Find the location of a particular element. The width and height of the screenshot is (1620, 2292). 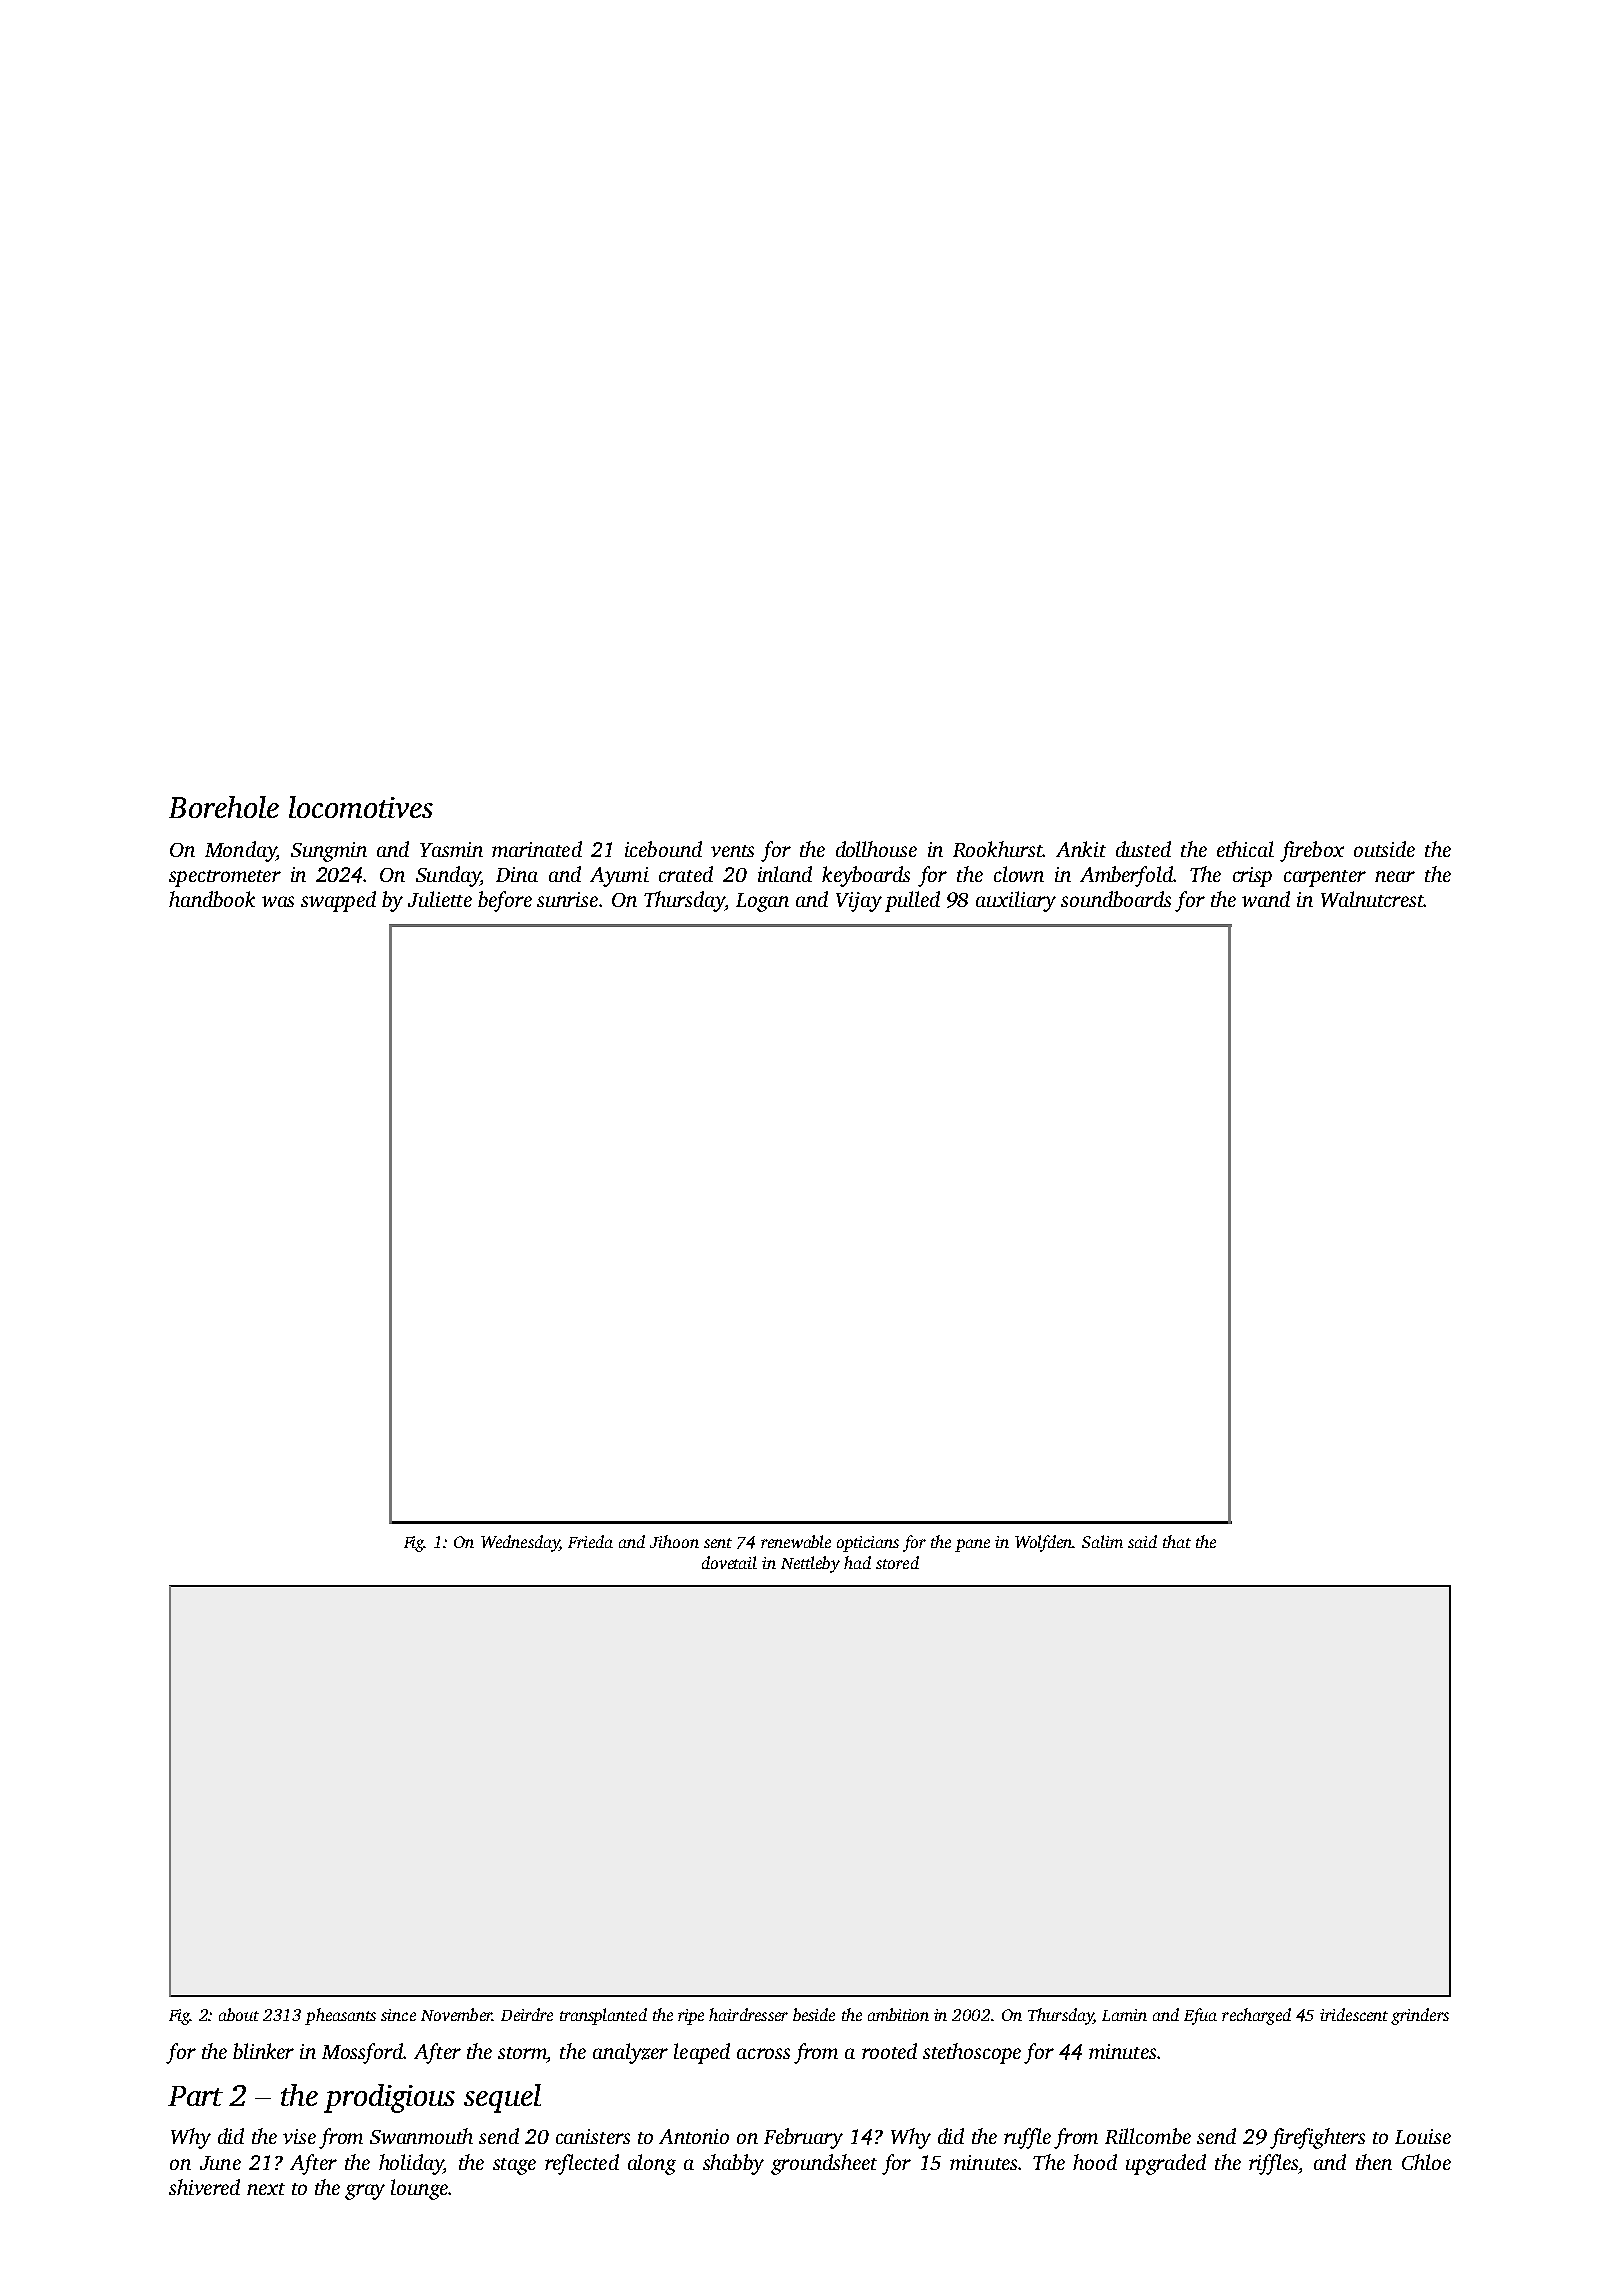

recharged is located at coordinates (1256, 2016).
